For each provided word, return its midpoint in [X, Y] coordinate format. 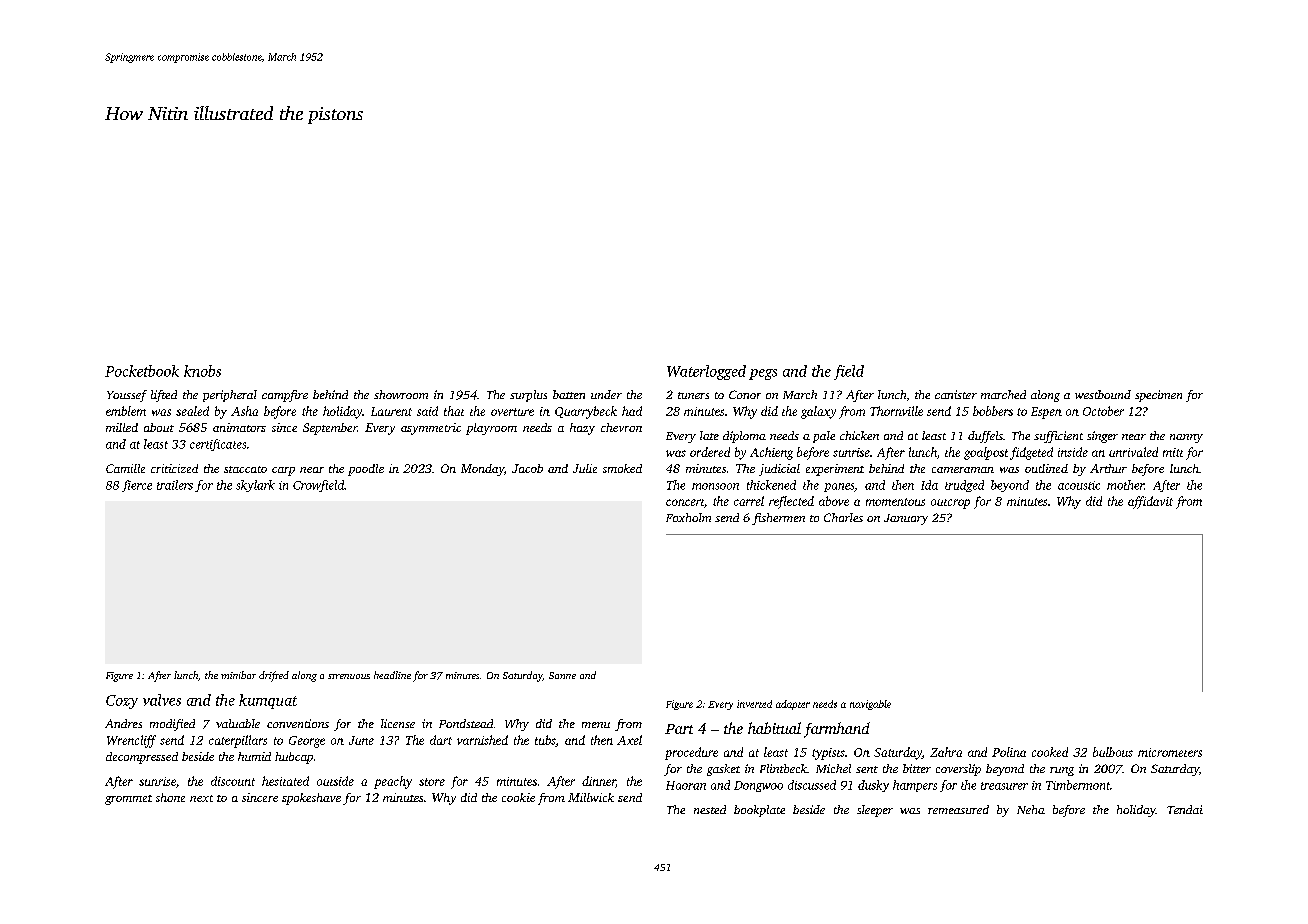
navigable [870, 705]
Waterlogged [706, 372]
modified [172, 725]
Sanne [562, 675]
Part [679, 729]
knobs [202, 371]
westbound [1103, 394]
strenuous [349, 676]
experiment [835, 470]
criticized [174, 468]
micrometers [1170, 752]
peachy [393, 782]
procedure [691, 753]
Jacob [527, 468]
